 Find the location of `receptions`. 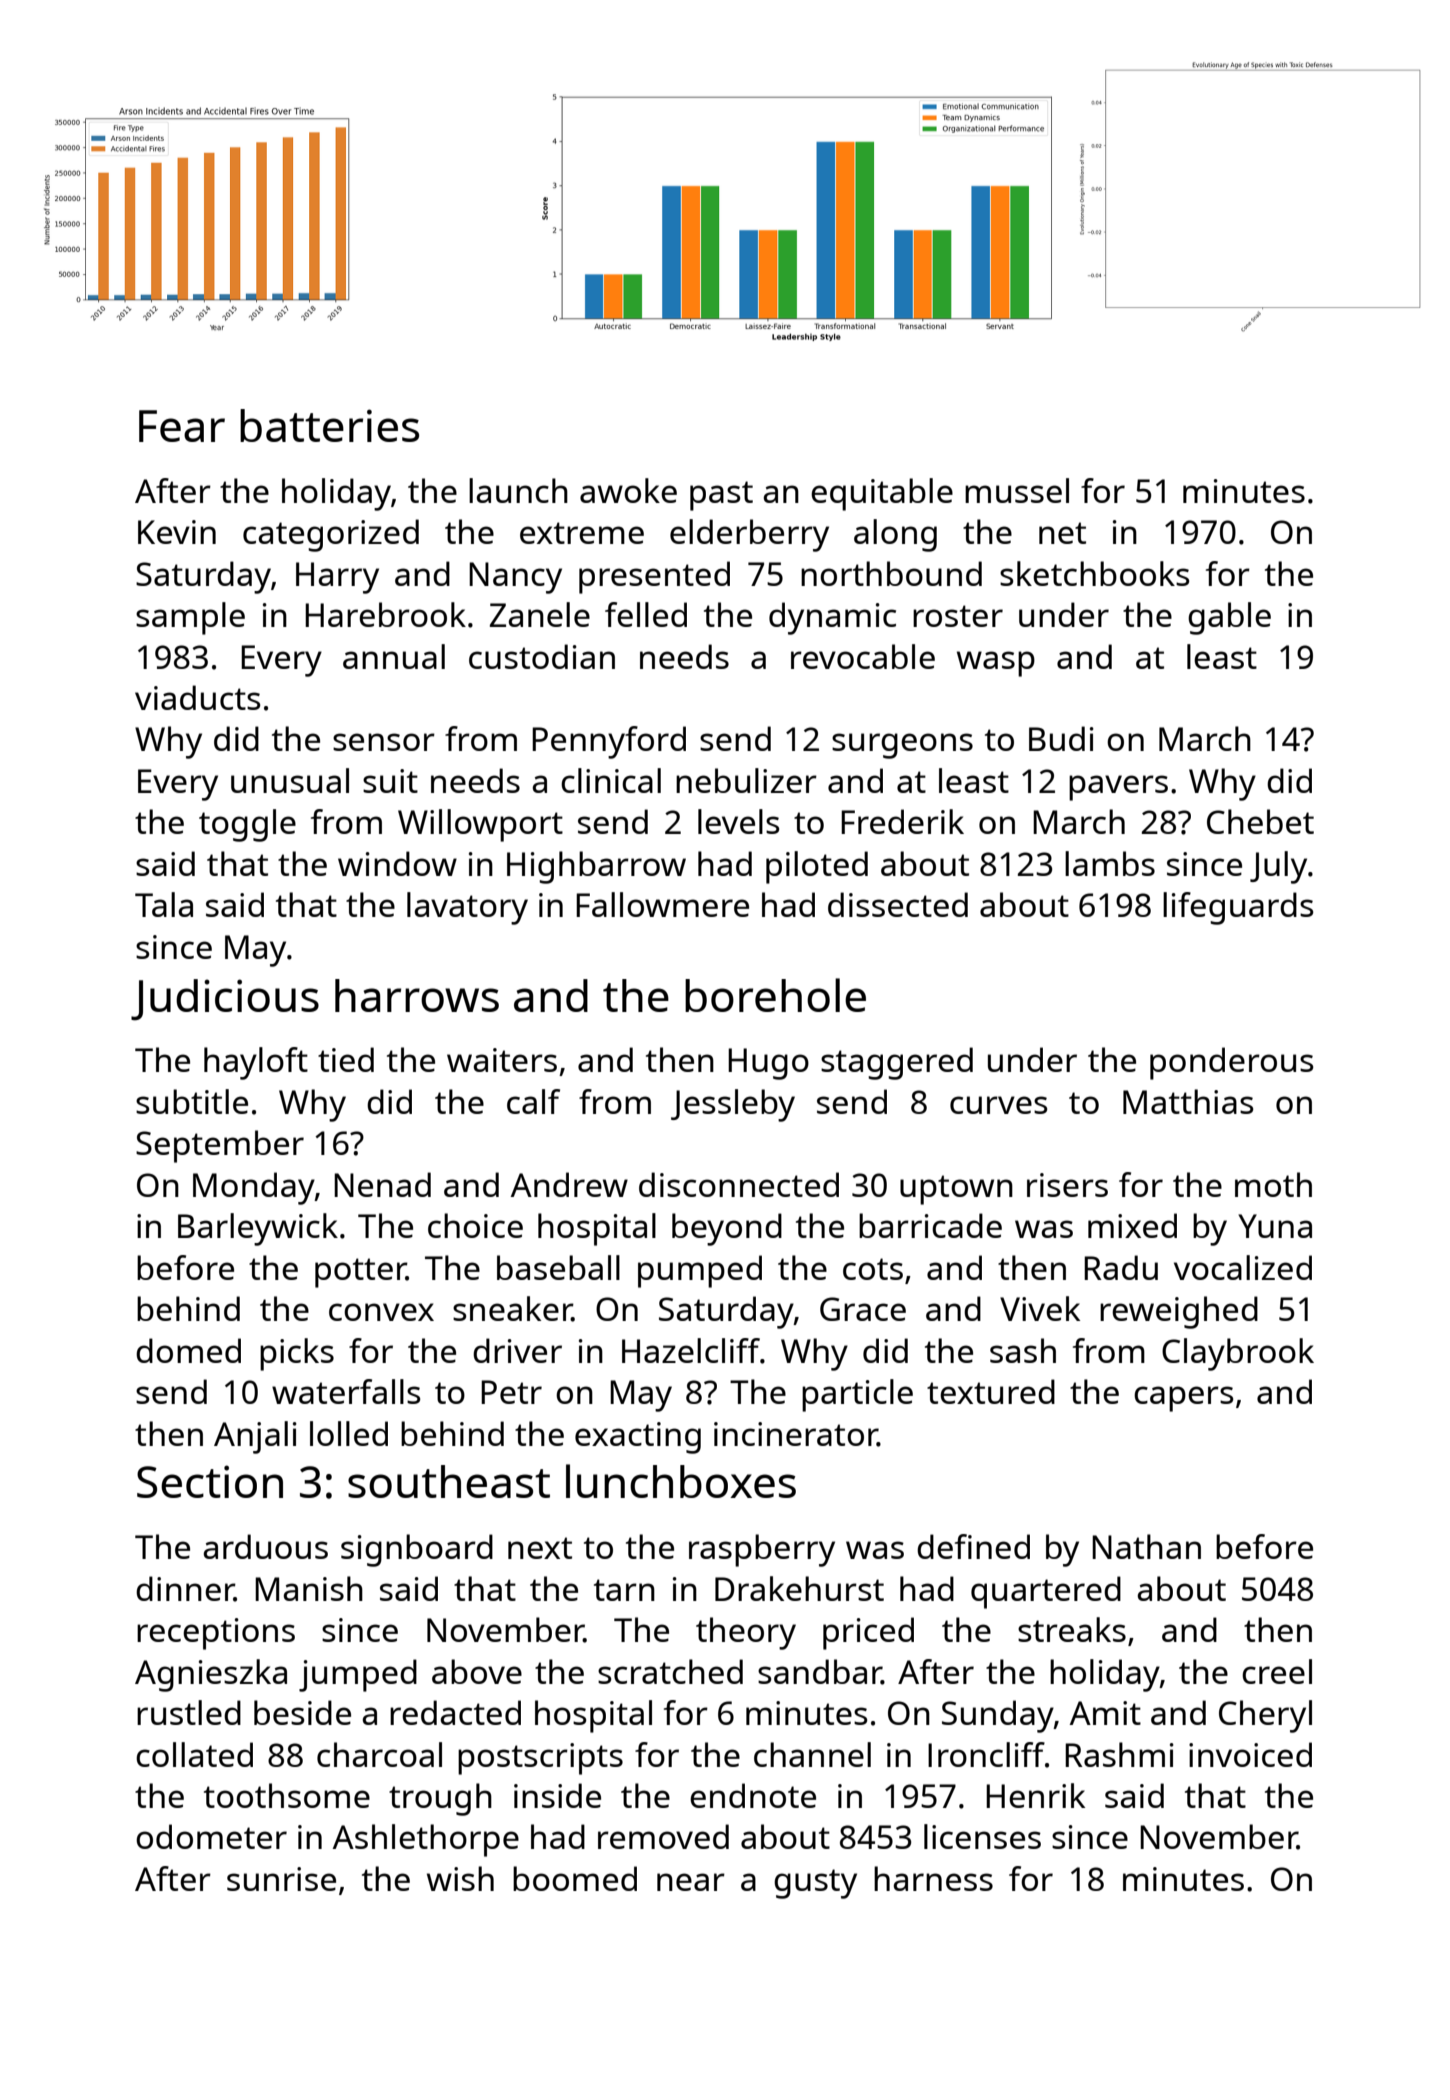

receptions is located at coordinates (216, 1634).
